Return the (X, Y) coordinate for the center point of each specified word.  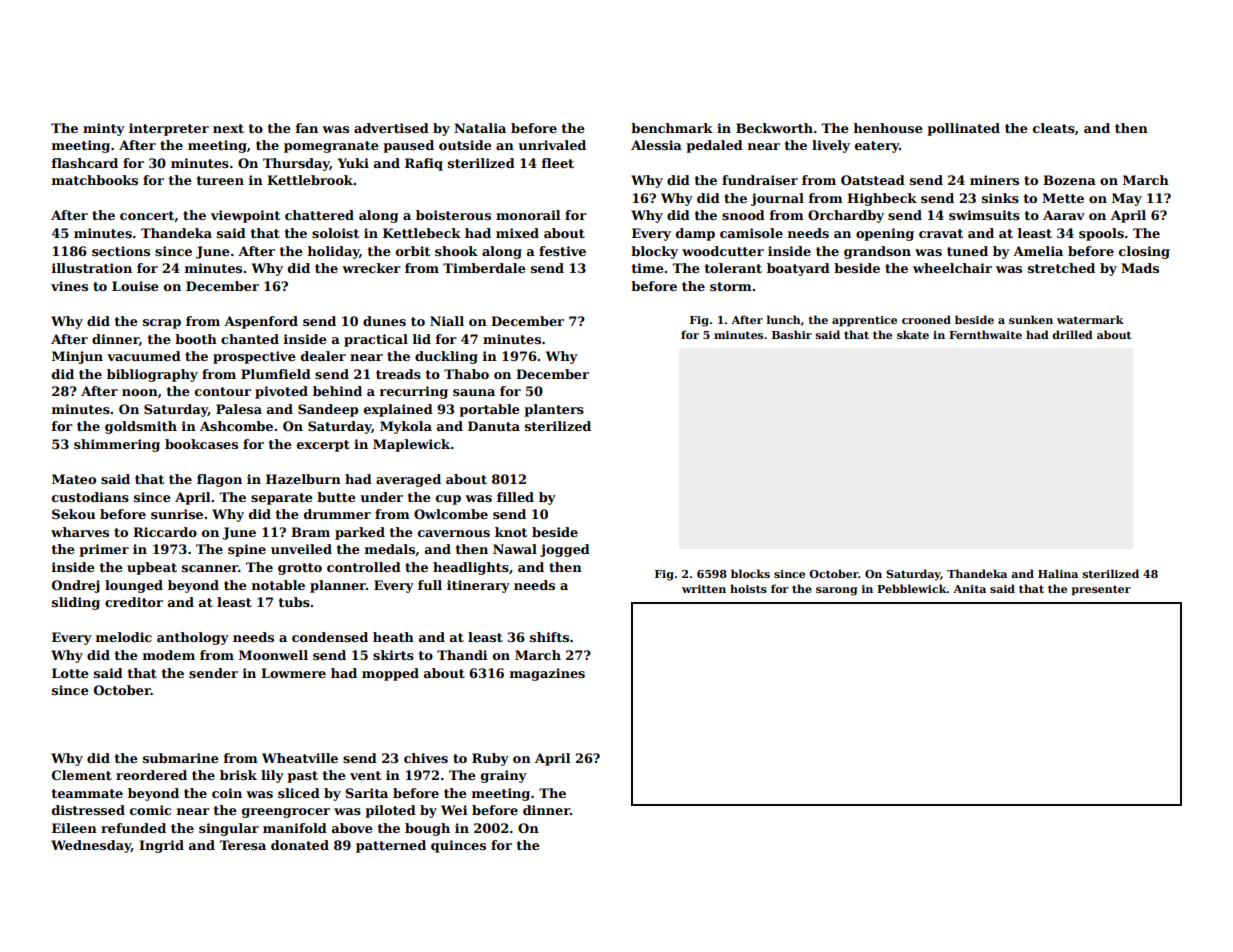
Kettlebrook (310, 180)
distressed (88, 810)
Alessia (656, 145)
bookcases (201, 444)
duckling (446, 357)
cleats (1054, 128)
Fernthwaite (985, 334)
